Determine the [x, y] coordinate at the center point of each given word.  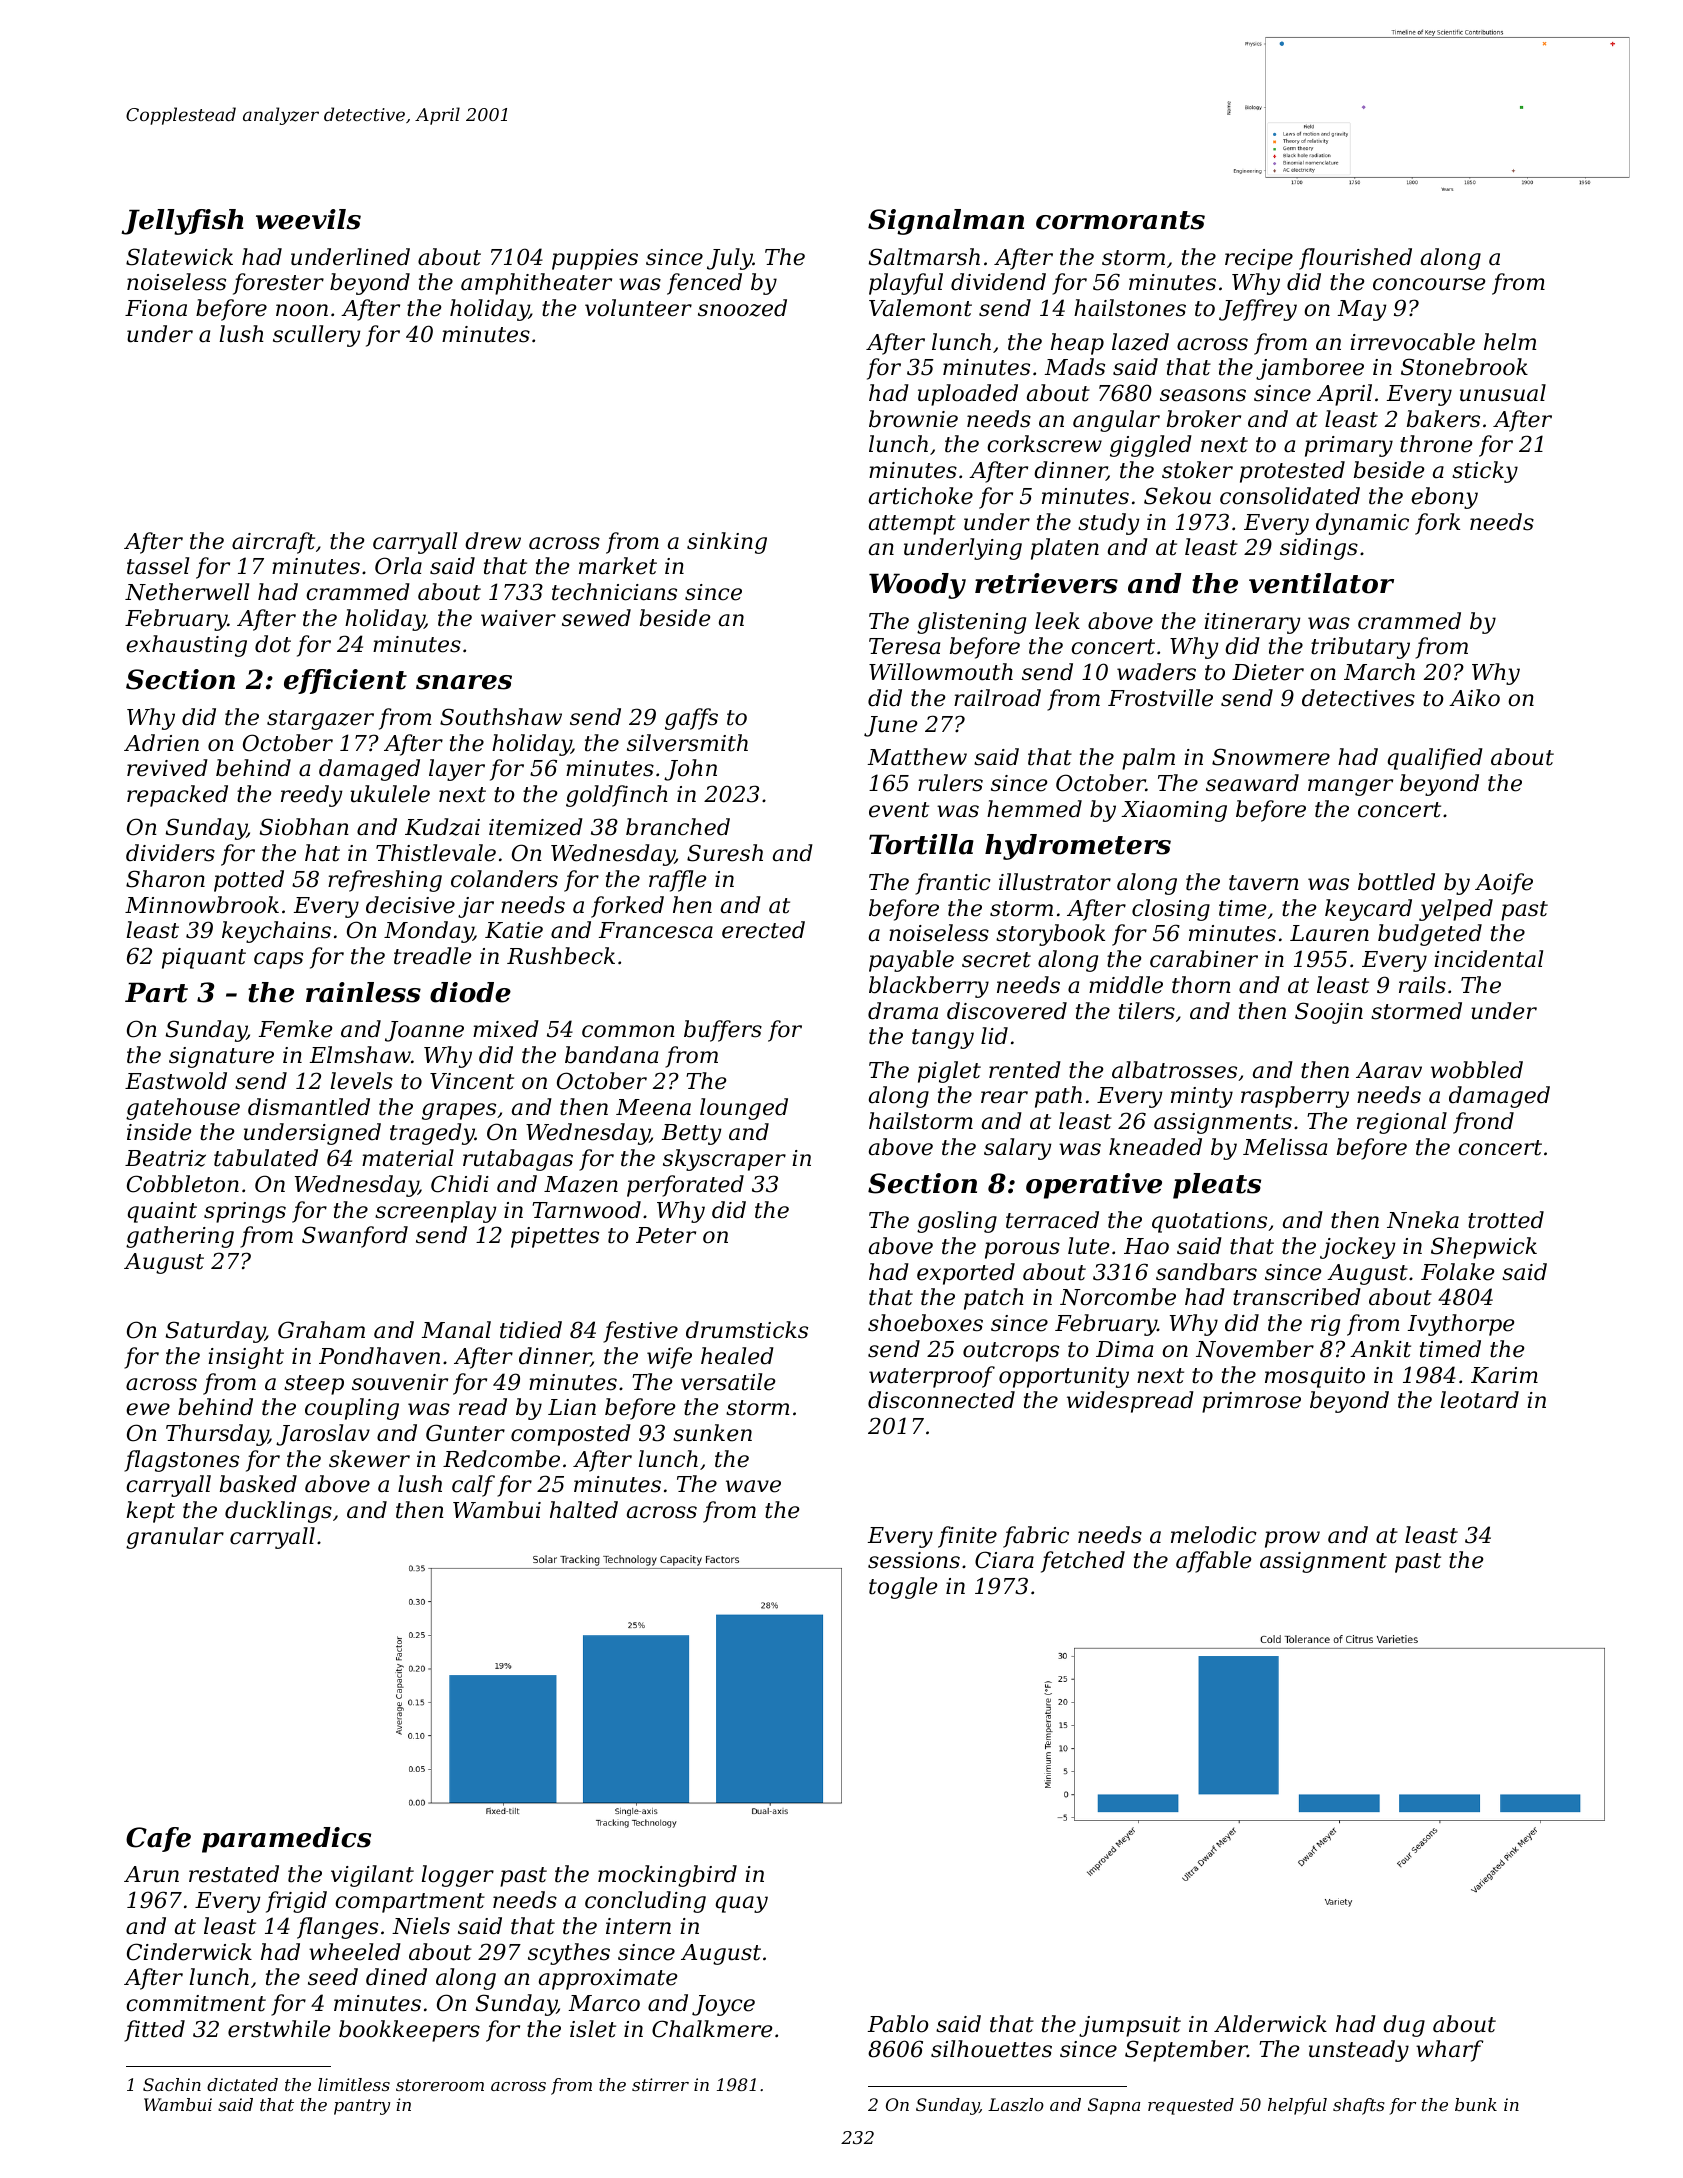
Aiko [1474, 698]
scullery [316, 336]
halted [584, 1510]
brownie [913, 419]
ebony [1444, 498]
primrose [1251, 1402]
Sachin [172, 2084]
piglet [949, 1072]
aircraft [273, 543]
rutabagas [518, 1160]
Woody [917, 586]
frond [1483, 1123]
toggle [903, 1588]
